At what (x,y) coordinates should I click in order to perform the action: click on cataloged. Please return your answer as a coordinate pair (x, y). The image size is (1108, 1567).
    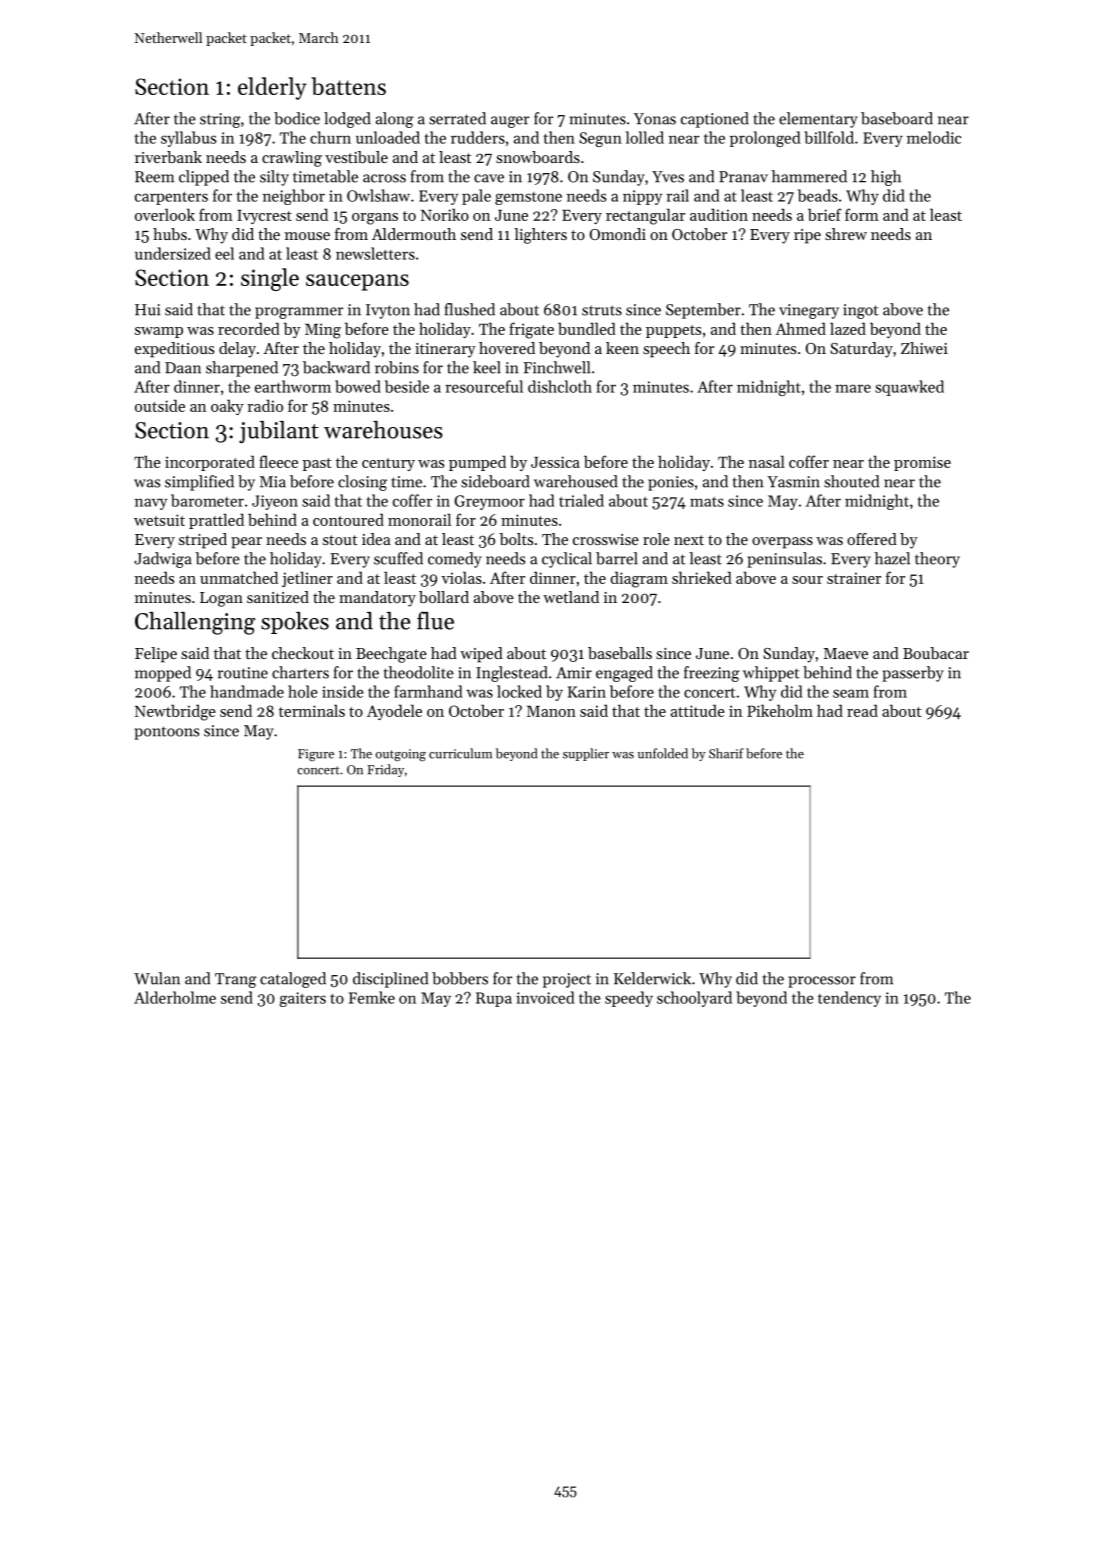
    Looking at the image, I should click on (293, 980).
